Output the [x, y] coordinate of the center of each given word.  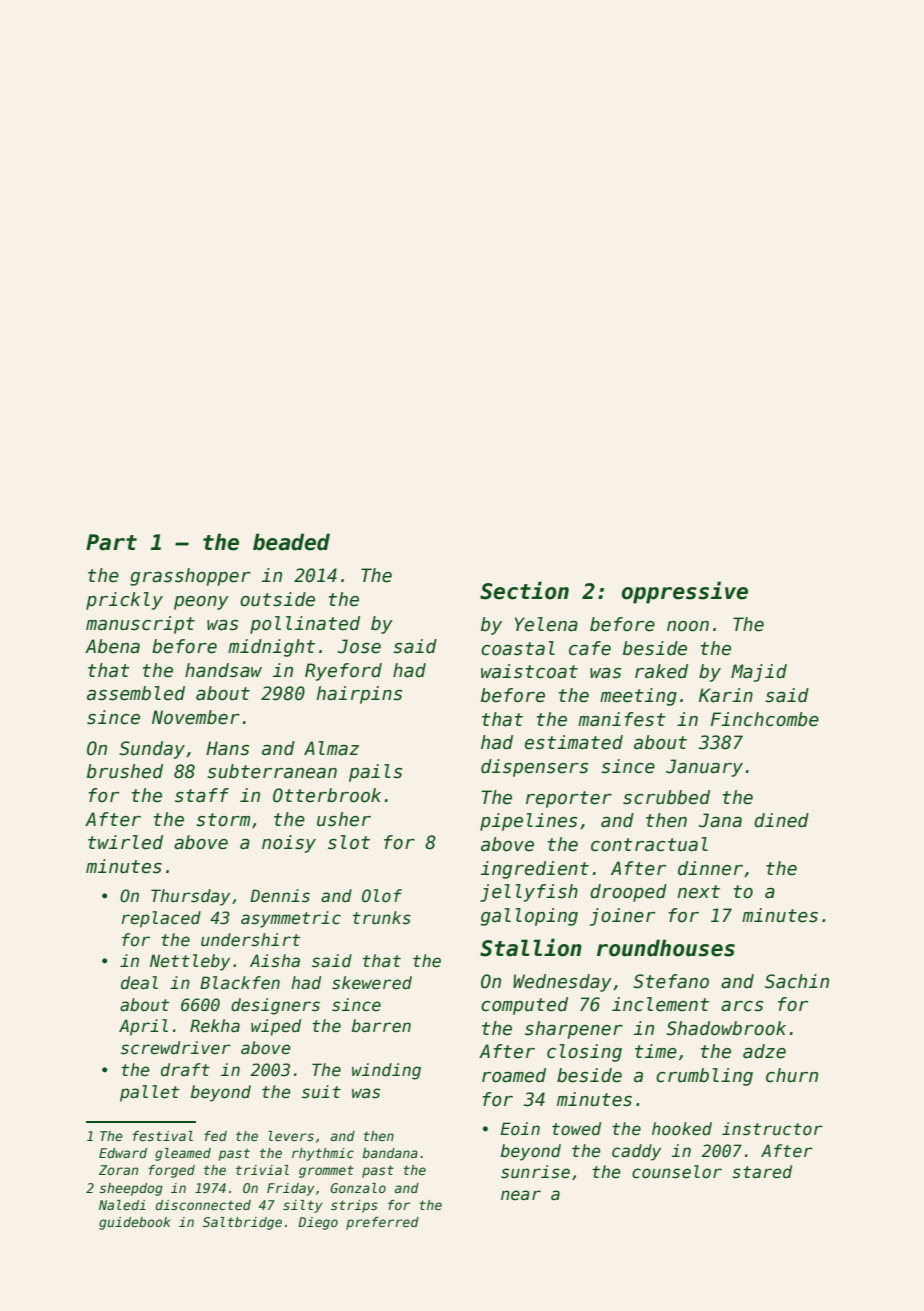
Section [524, 590]
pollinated [305, 625]
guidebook [134, 1223]
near [521, 1195]
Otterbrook [327, 795]
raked [661, 671]
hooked [682, 1129]
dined [781, 820]
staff [202, 795]
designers [275, 1006]
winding [386, 1071]
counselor [677, 1172]
